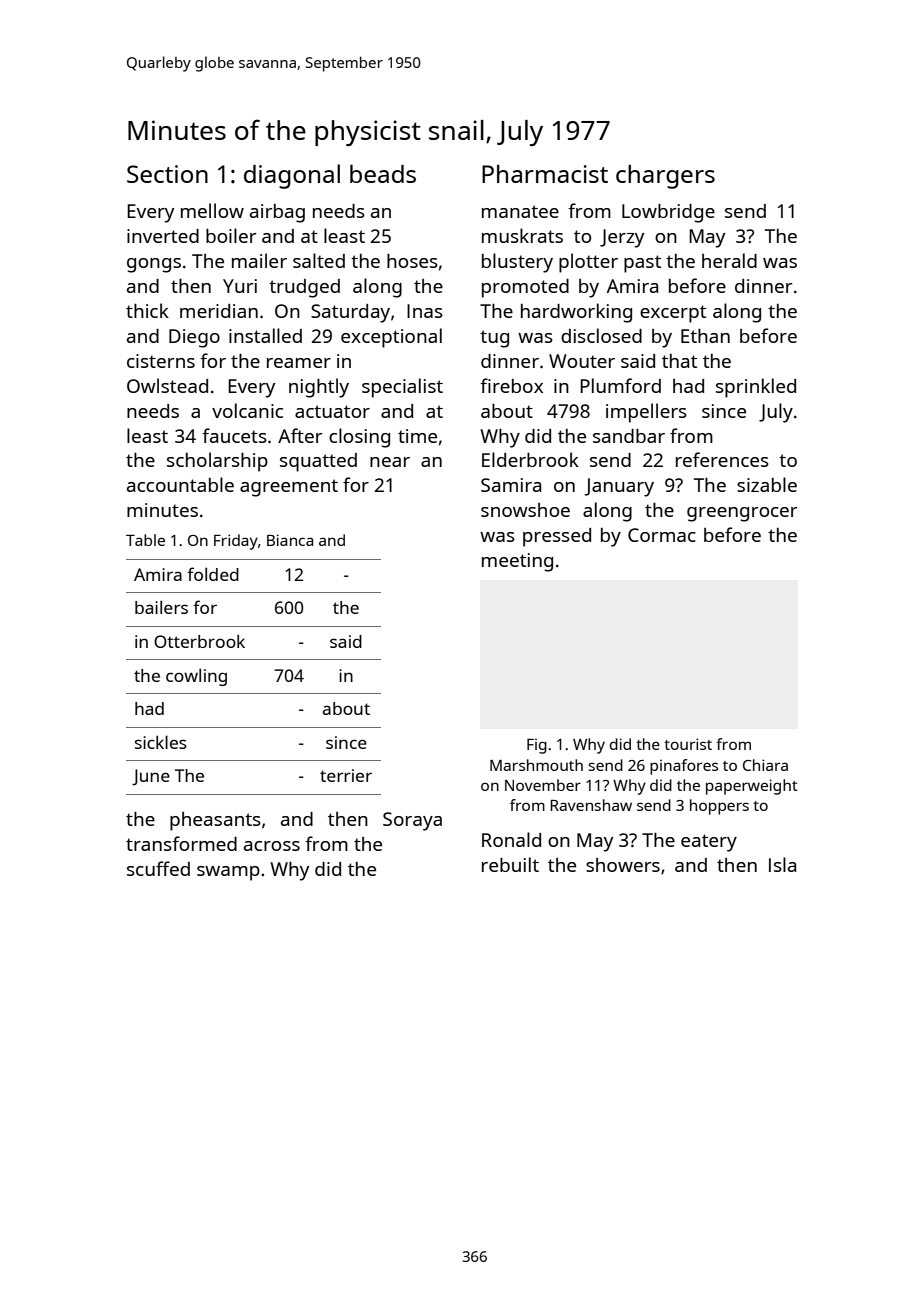 This screenshot has width=924, height=1314. Describe the element at coordinates (217, 462) in the screenshot. I see `scholarship` at that location.
